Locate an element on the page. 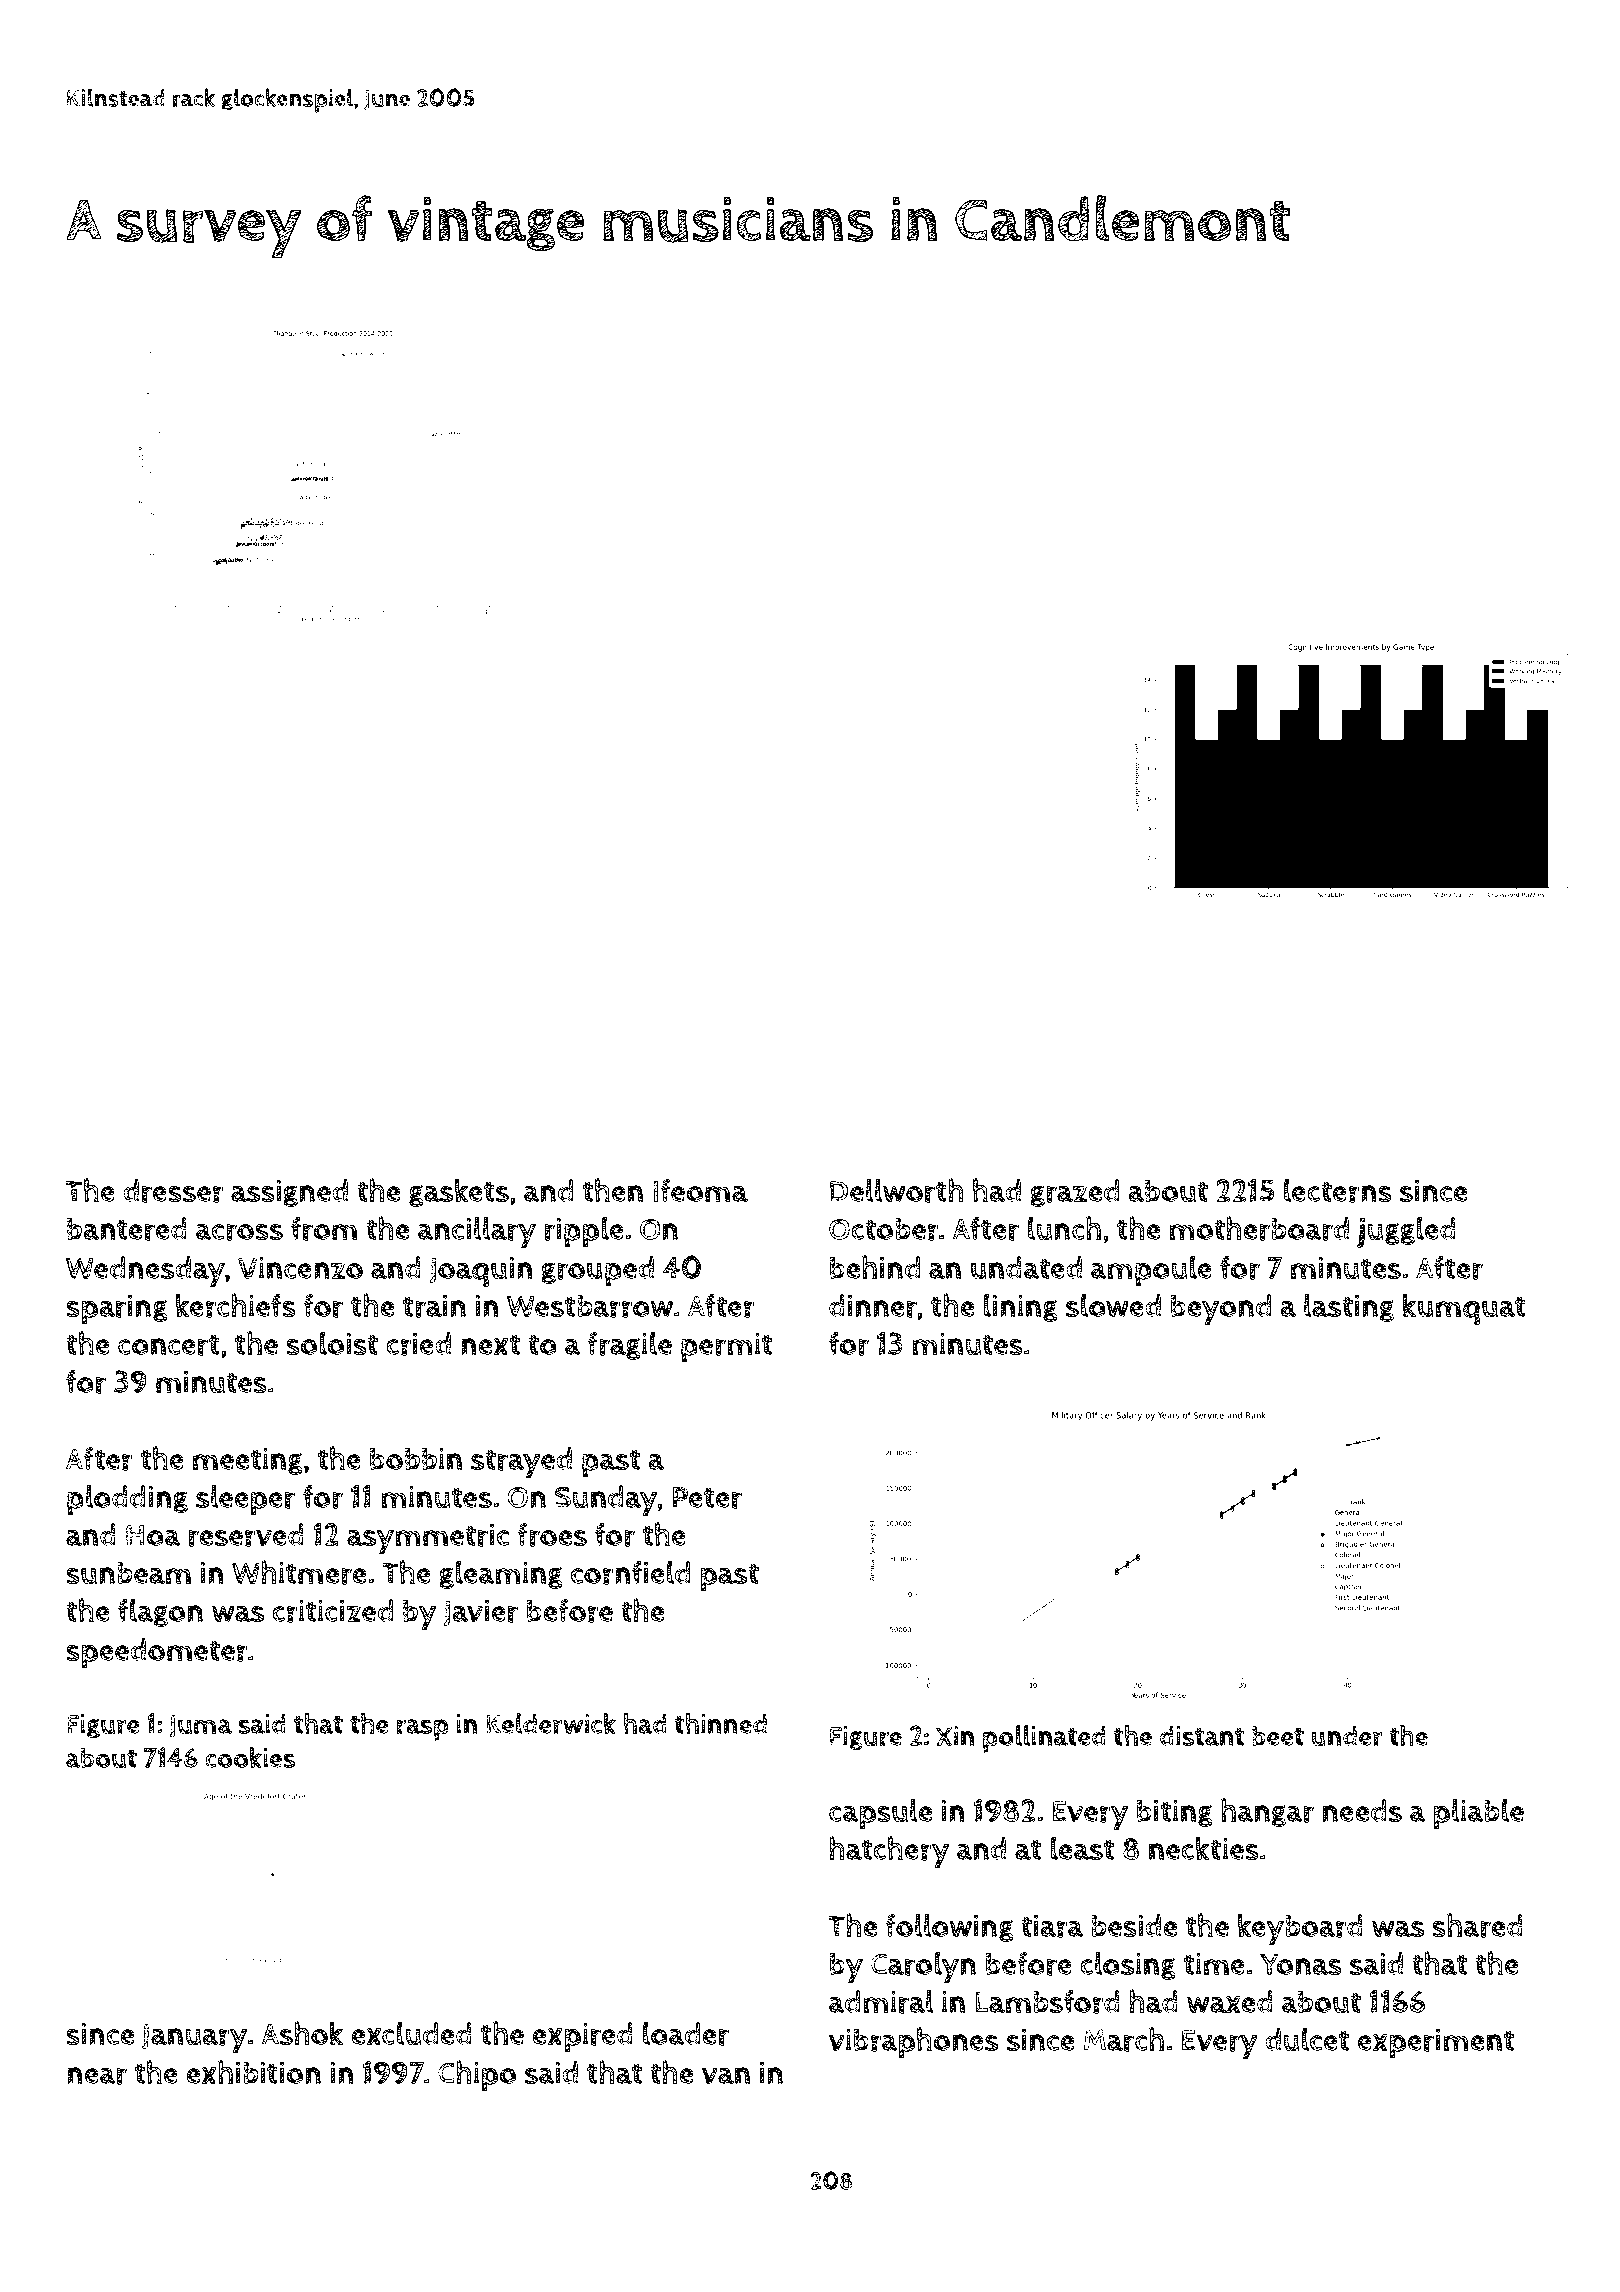 The width and height of the page is (1620, 2292). lasting is located at coordinates (1349, 1307).
